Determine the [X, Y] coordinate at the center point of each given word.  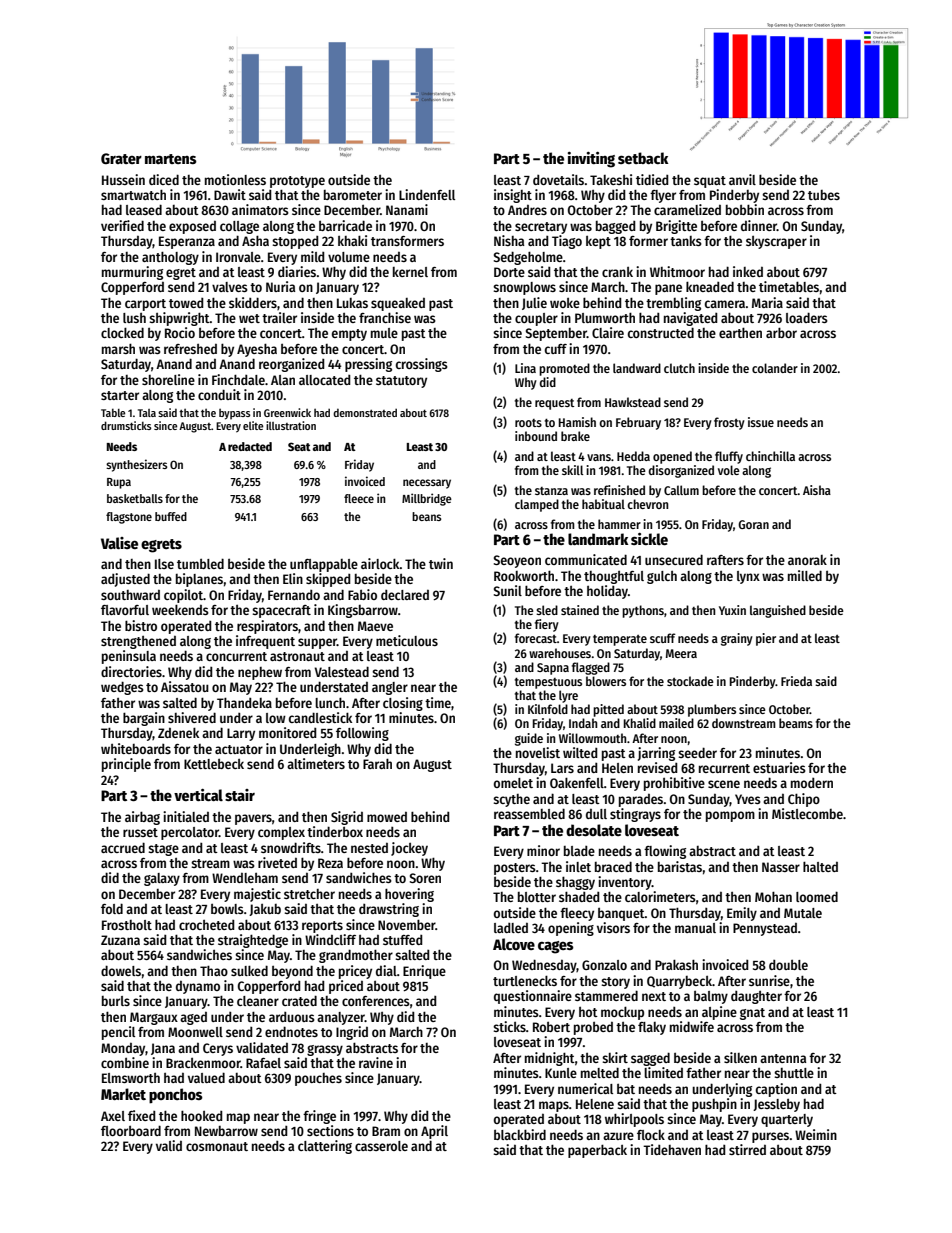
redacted [250, 446]
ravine [376, 1062]
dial [386, 970]
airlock [380, 563]
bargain [144, 719]
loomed [817, 896]
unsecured [674, 559]
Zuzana [120, 940]
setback [643, 158]
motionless [235, 179]
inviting [591, 160]
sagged [650, 1059]
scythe [511, 800]
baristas [680, 866]
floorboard [131, 1130]
